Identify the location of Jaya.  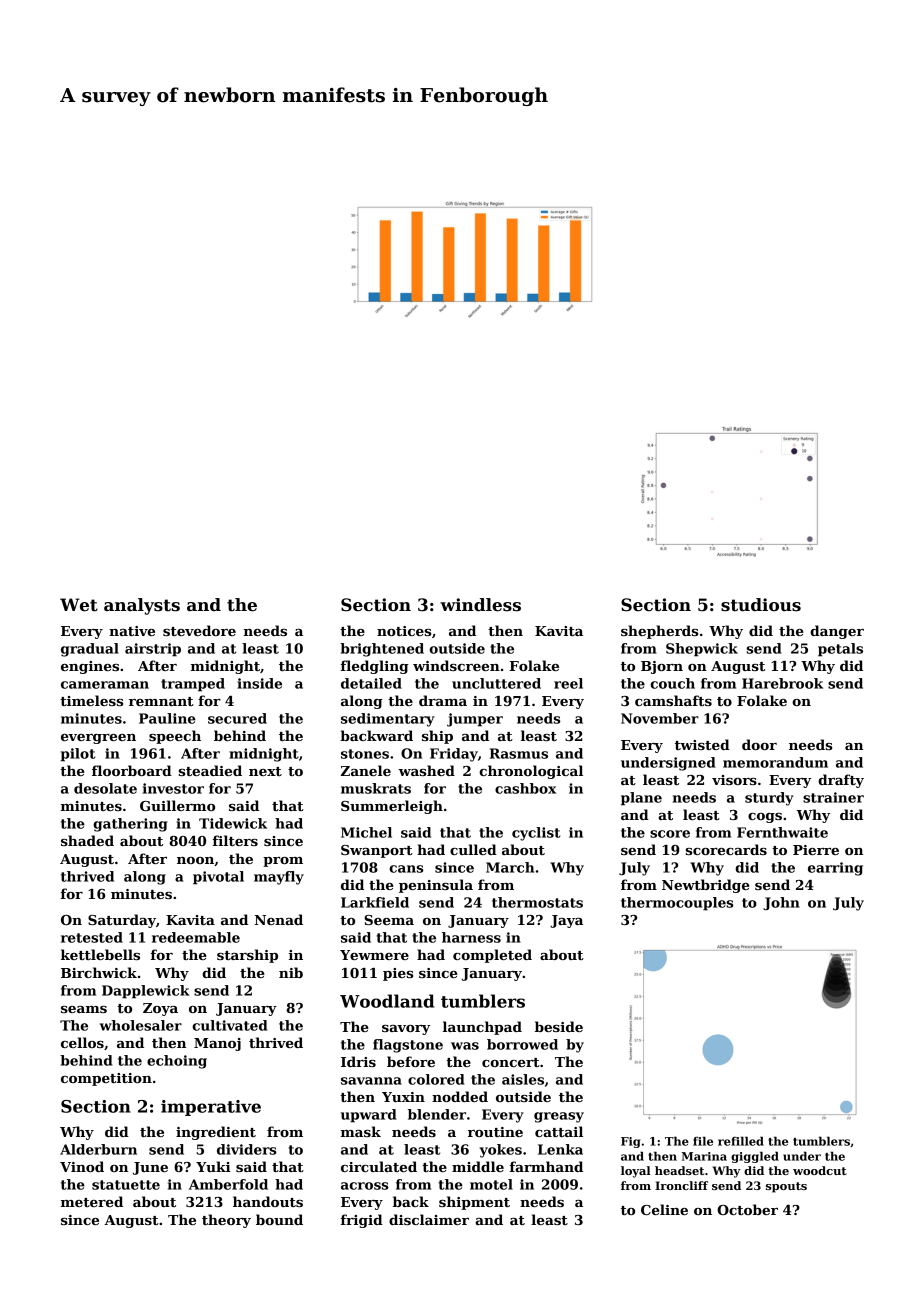
(566, 921).
